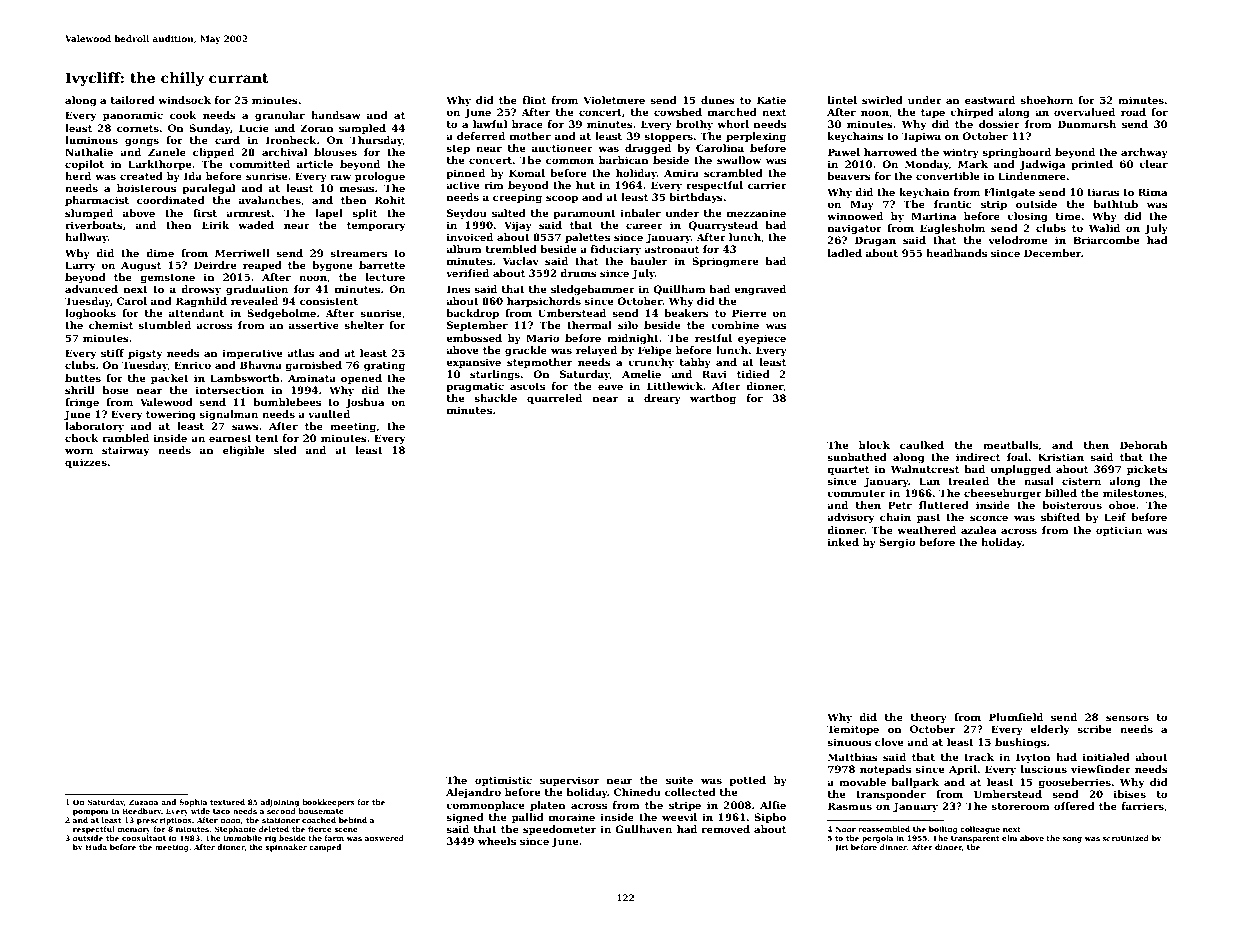  What do you see at coordinates (86, 238) in the page?
I see `hallway` at bounding box center [86, 238].
